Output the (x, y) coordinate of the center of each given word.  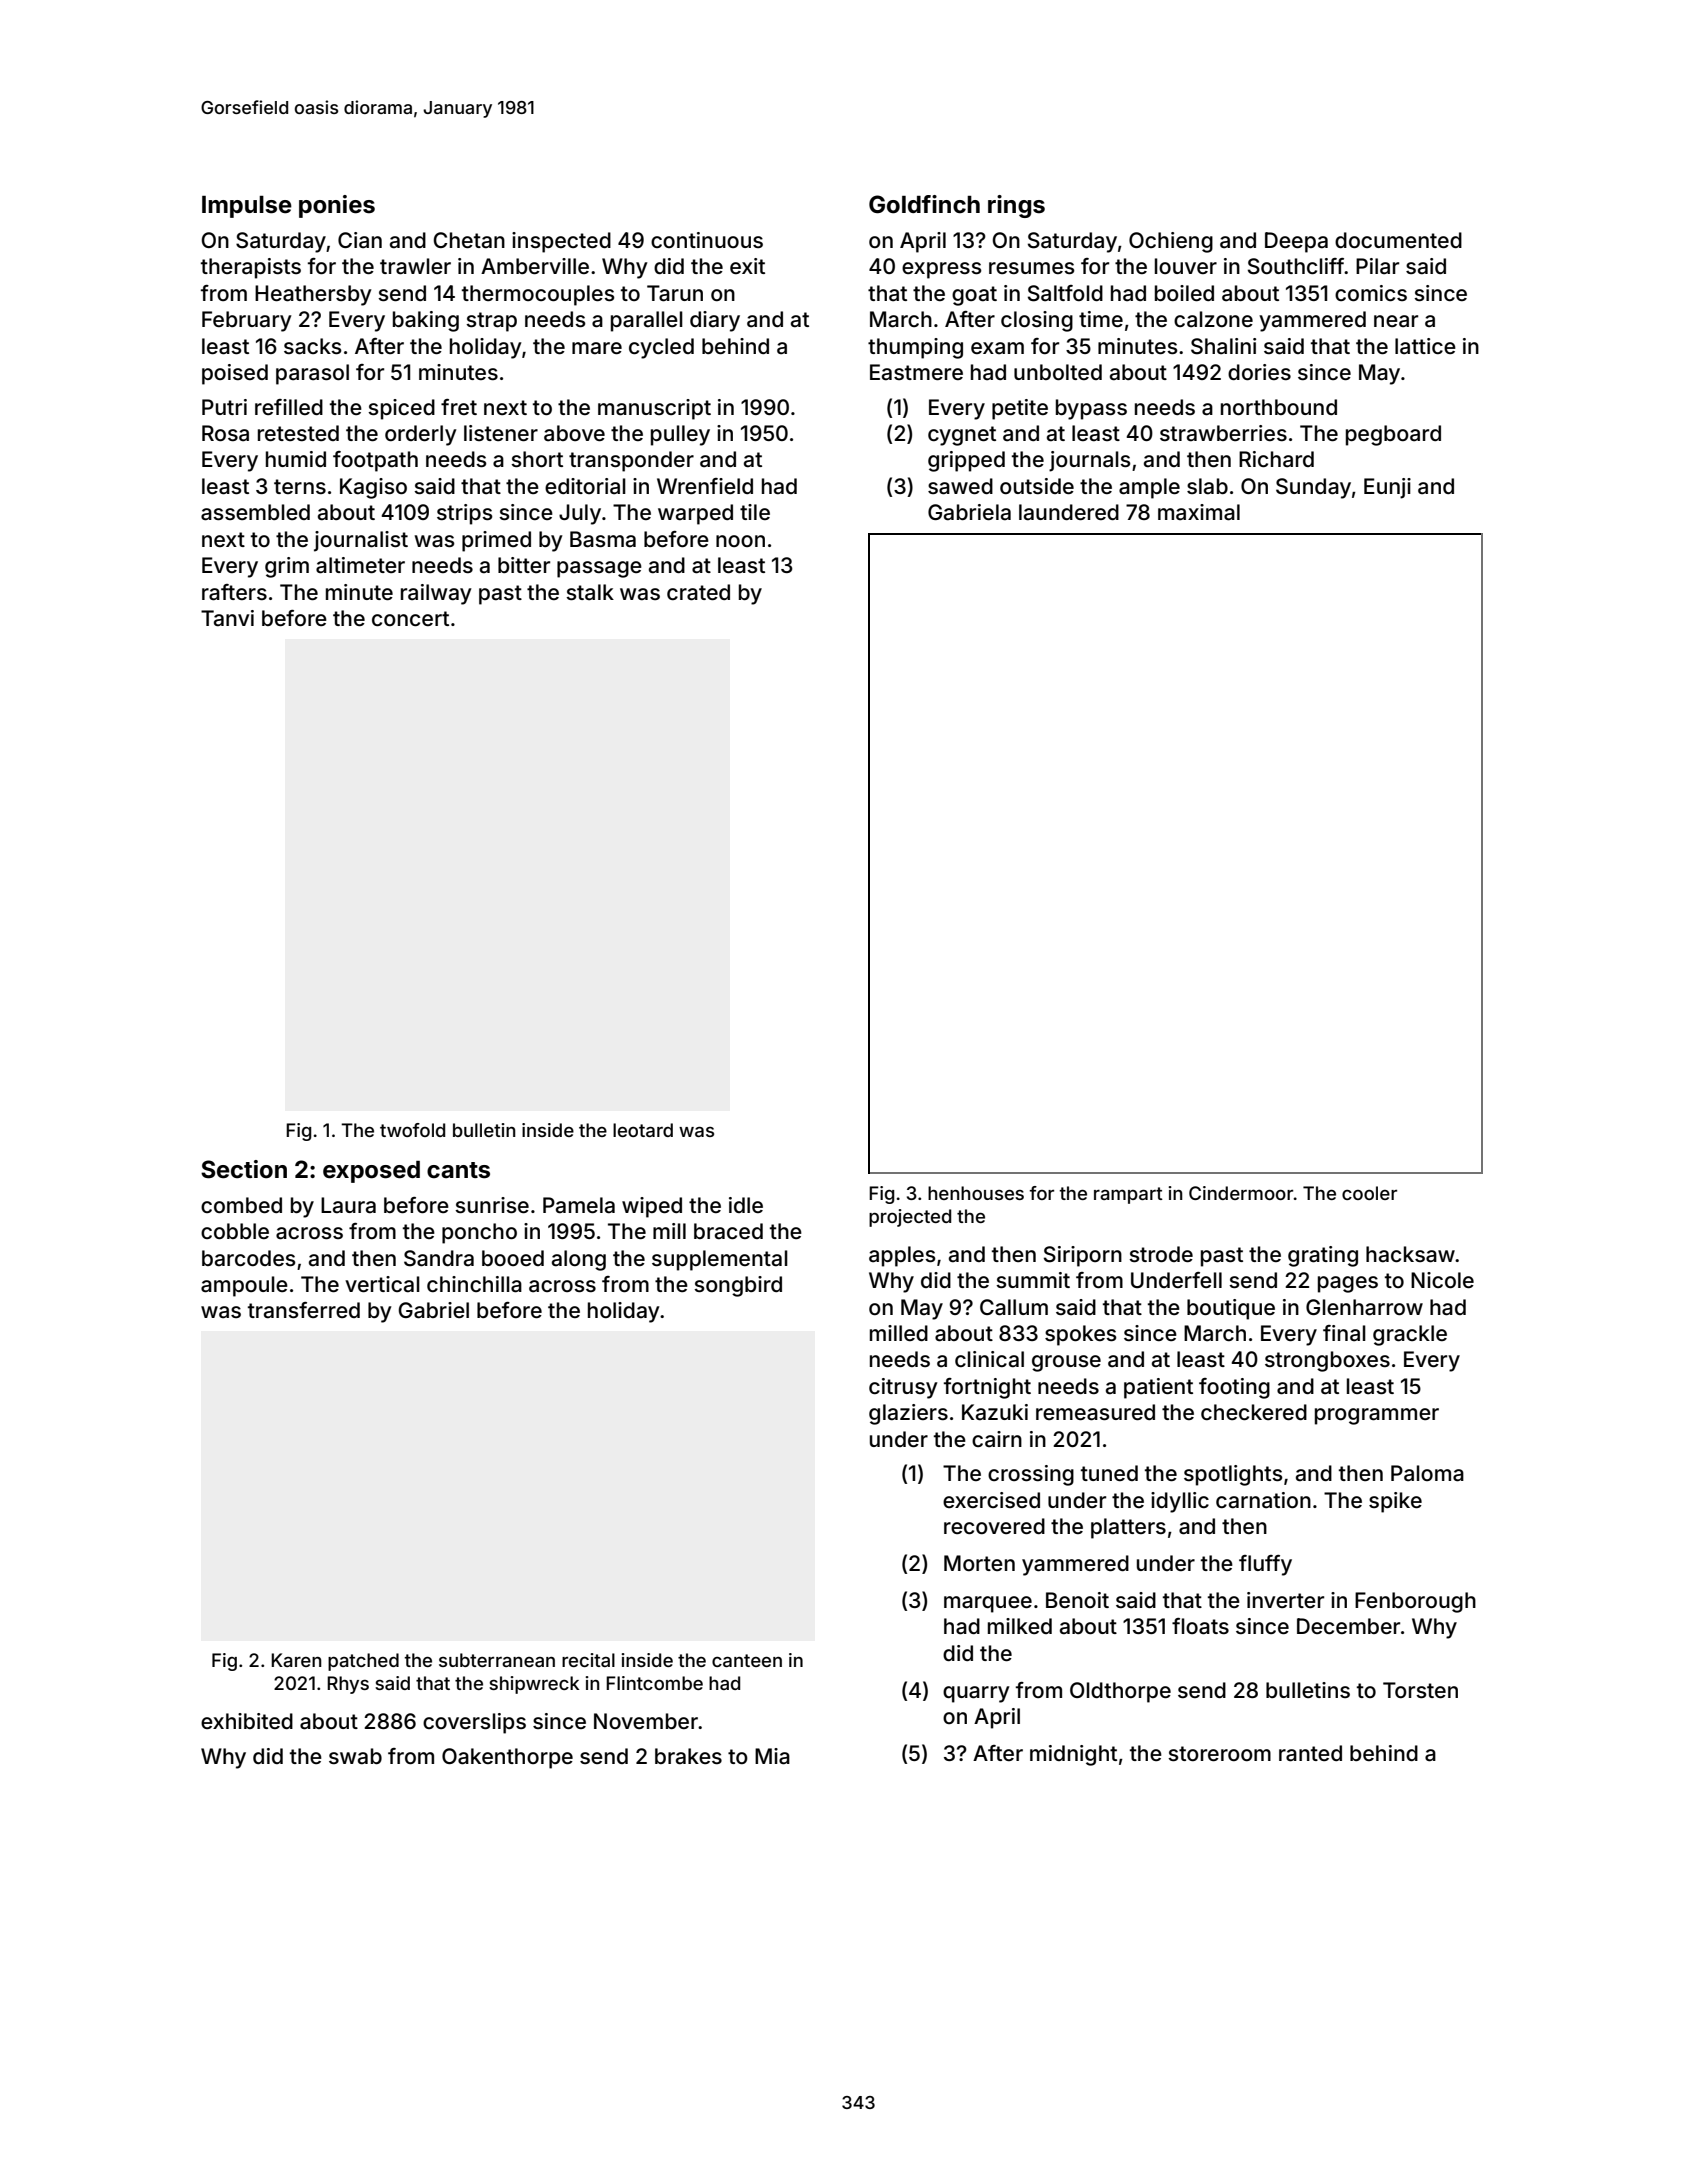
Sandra (439, 1258)
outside (1037, 486)
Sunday (1313, 488)
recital (588, 1660)
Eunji (1387, 488)
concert (410, 618)
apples (902, 1256)
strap (491, 322)
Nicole (1442, 1280)
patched (363, 1662)
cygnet (962, 436)
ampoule (244, 1286)
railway (436, 594)
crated (698, 592)
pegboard (1393, 435)
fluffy (1265, 1565)
